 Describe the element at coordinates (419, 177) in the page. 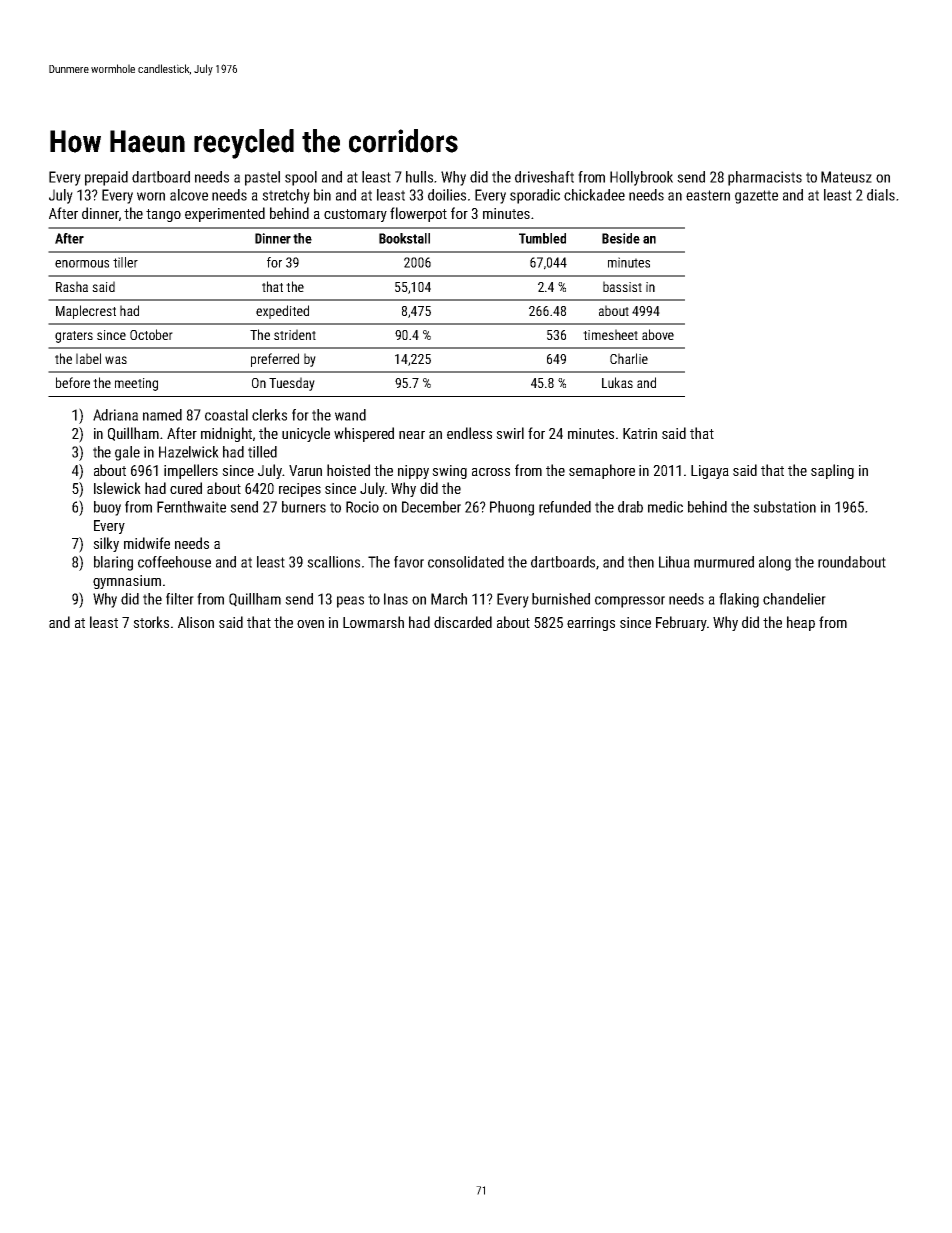

I see `hulls` at that location.
